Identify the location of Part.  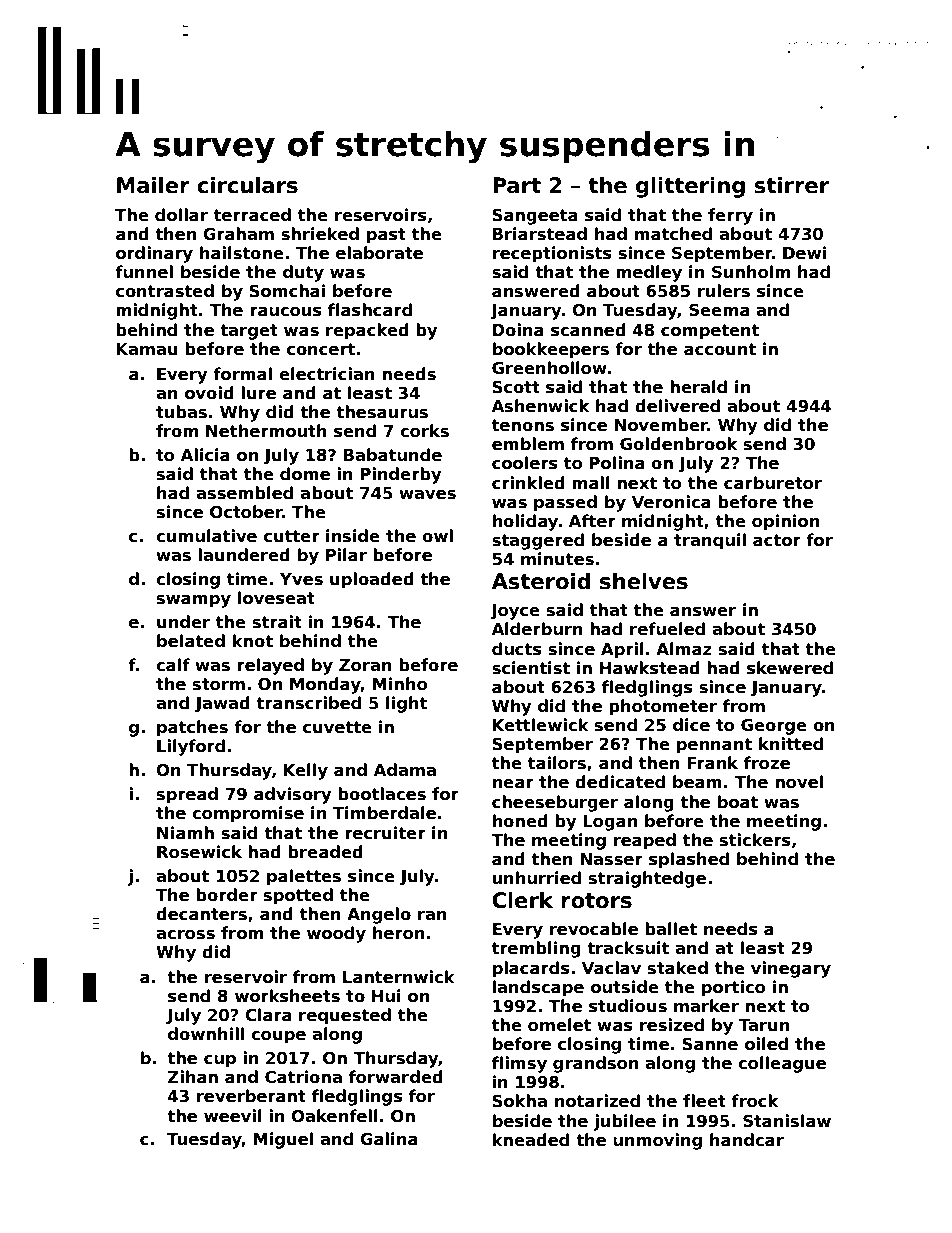
(517, 185).
